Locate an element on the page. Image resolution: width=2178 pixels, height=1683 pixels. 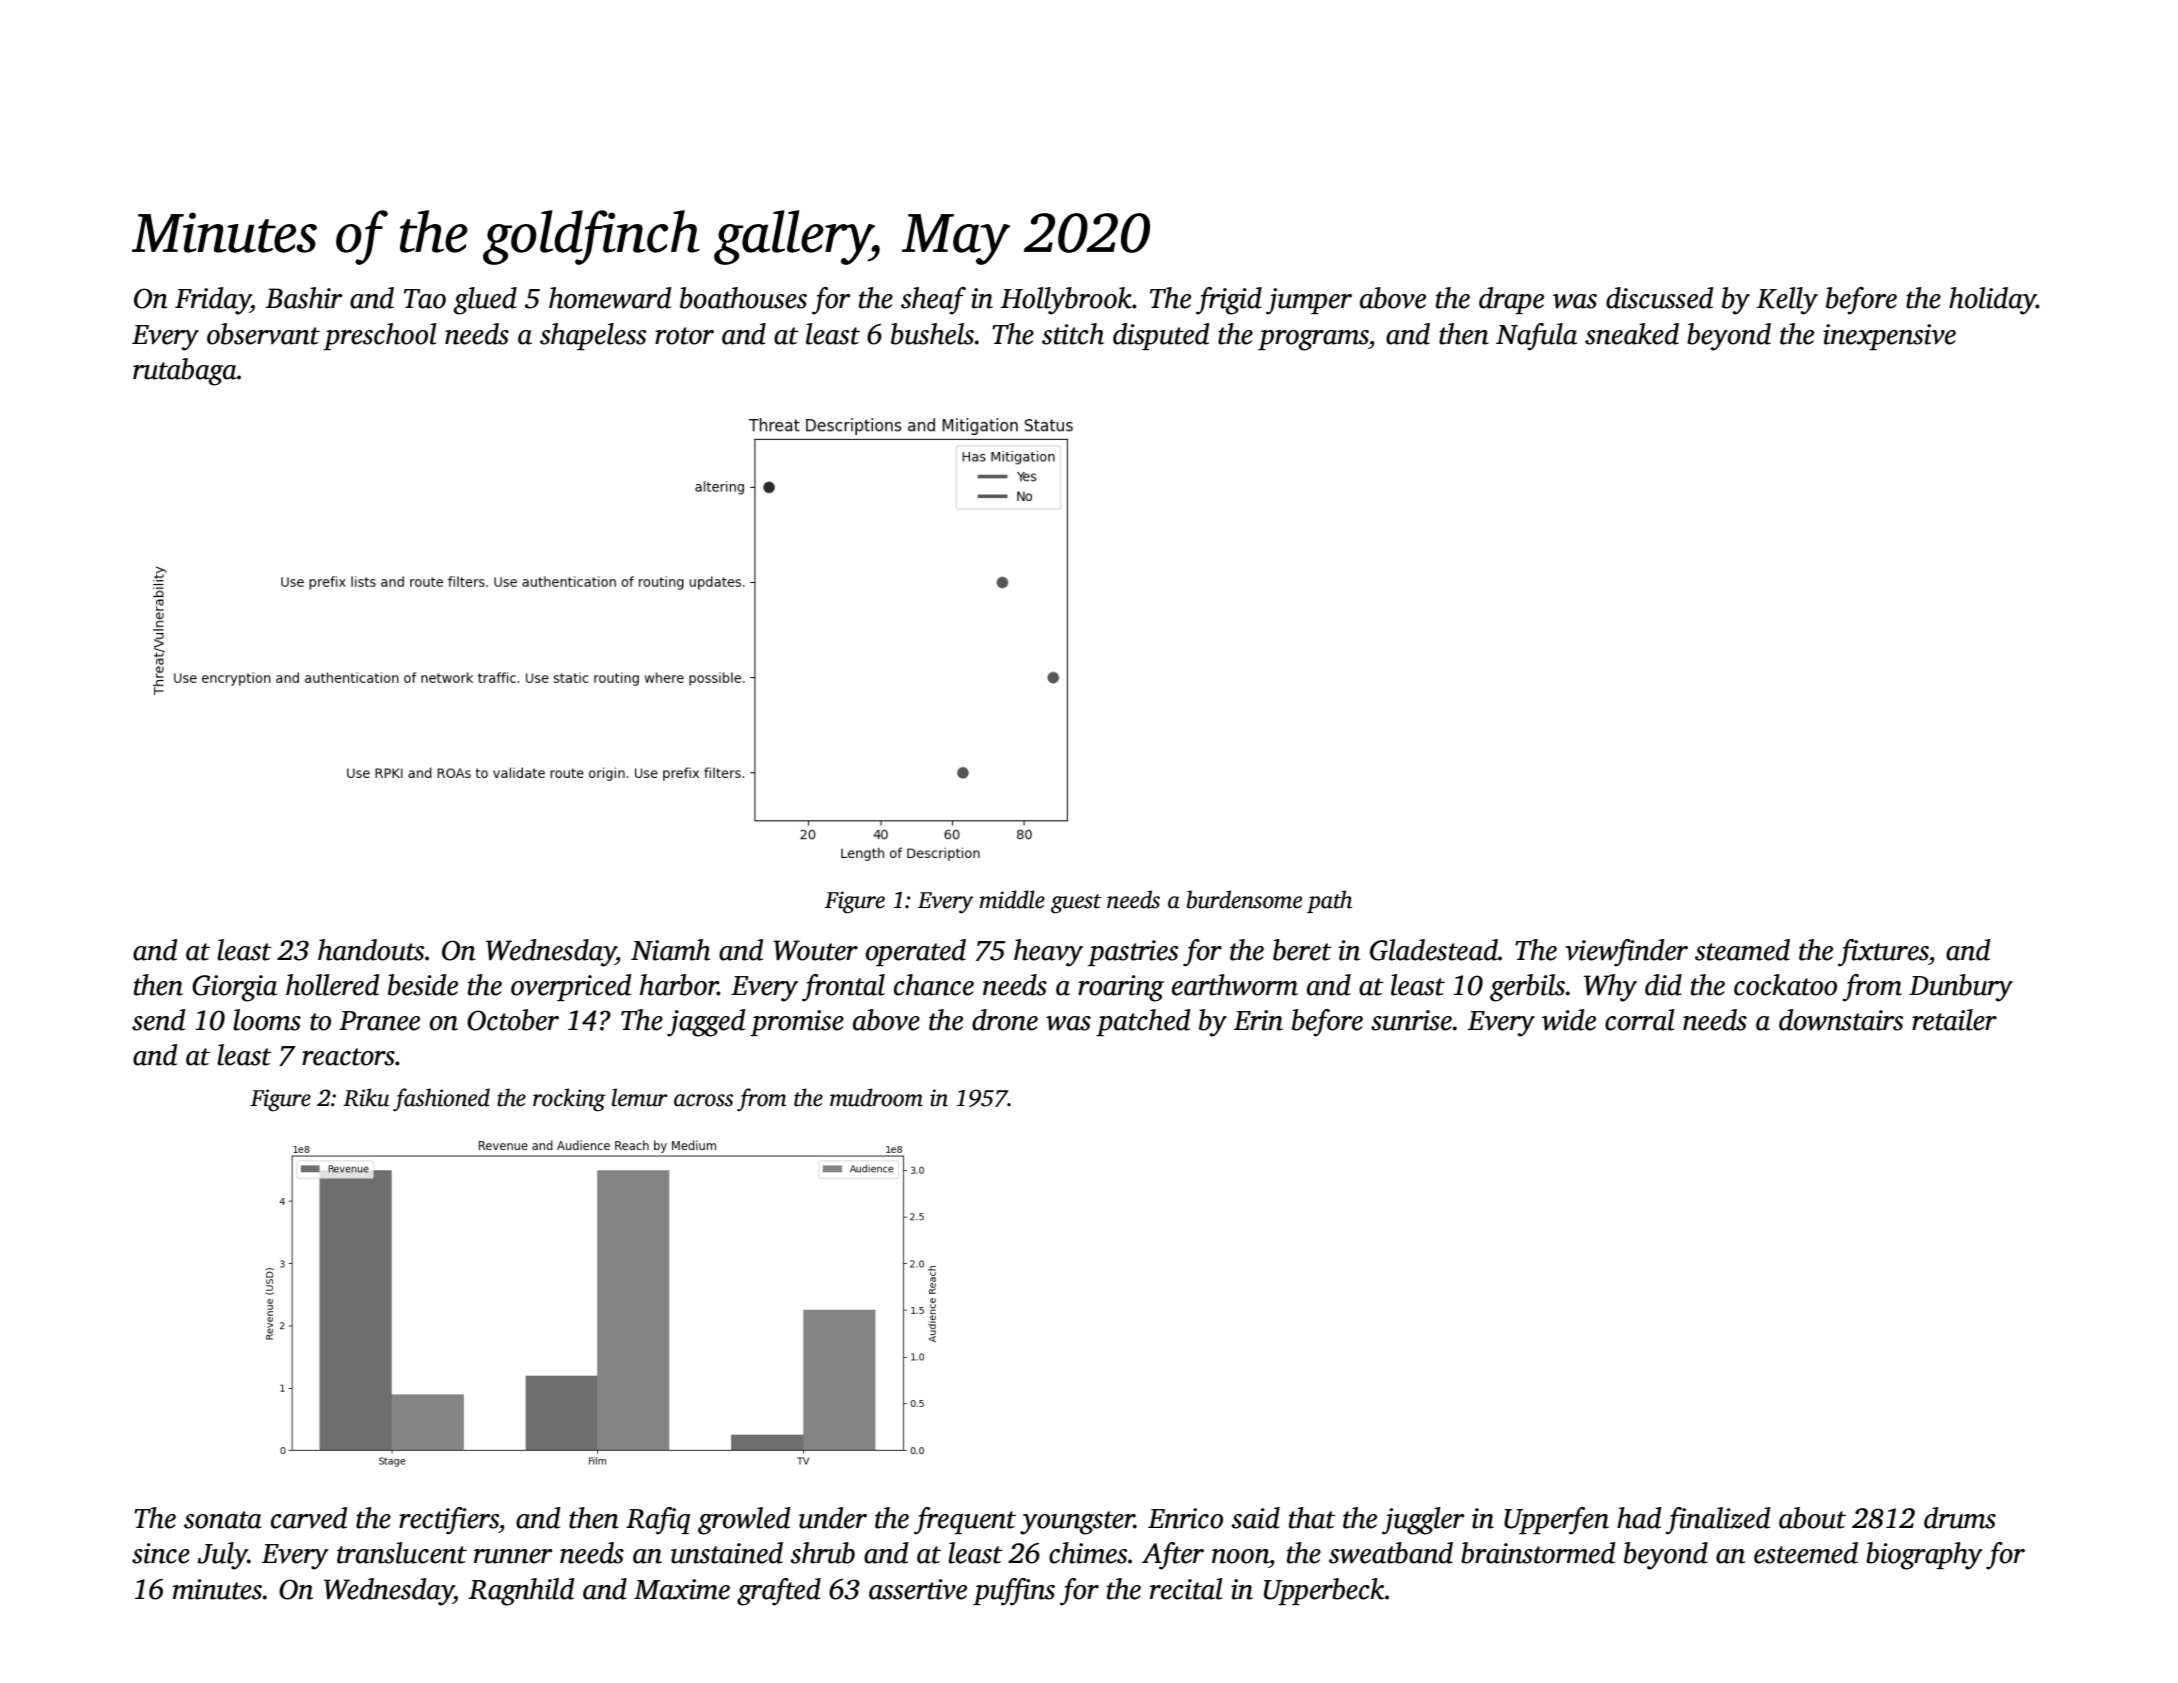
Riku is located at coordinates (366, 1097).
